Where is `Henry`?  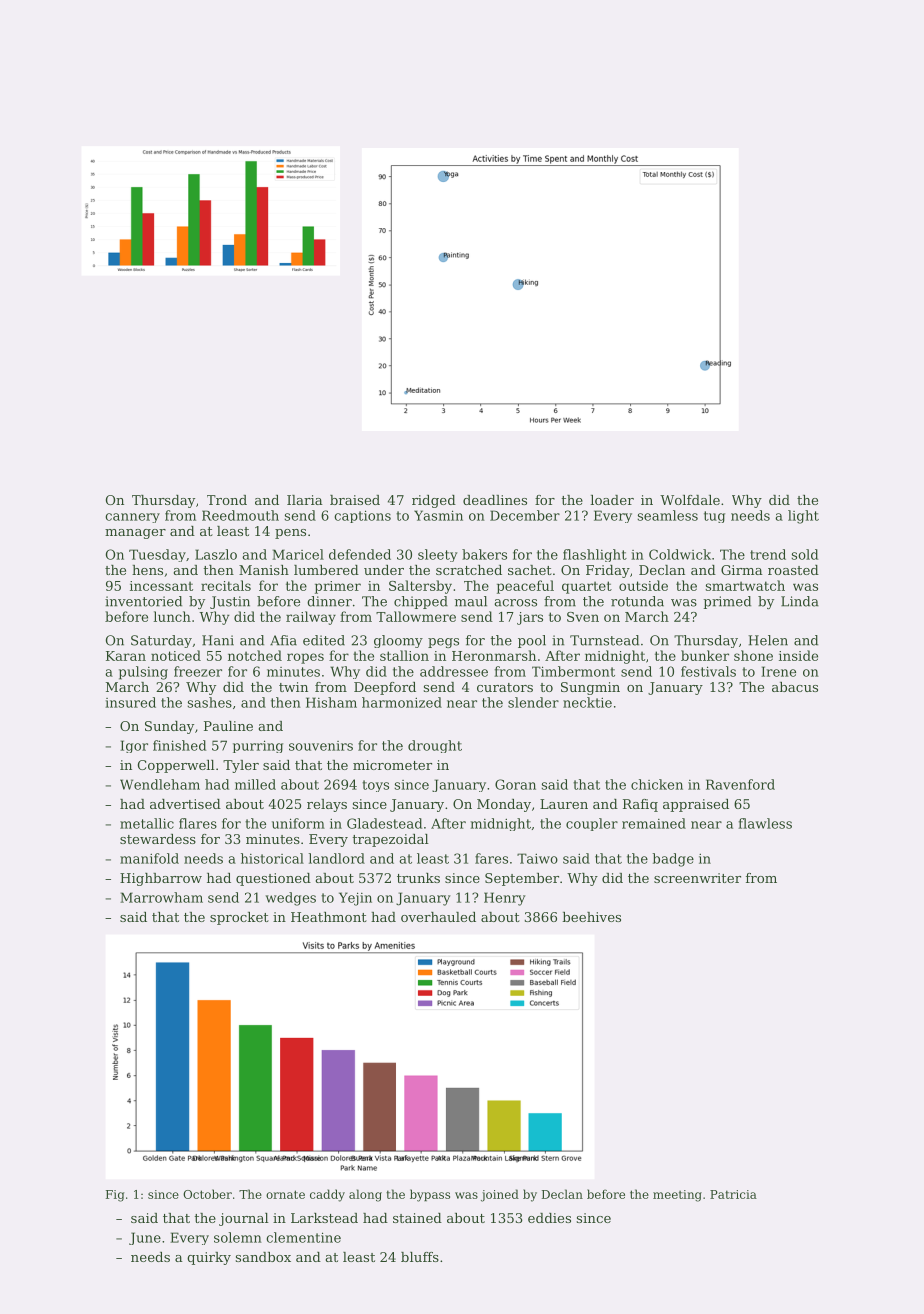
Henry is located at coordinates (505, 899).
